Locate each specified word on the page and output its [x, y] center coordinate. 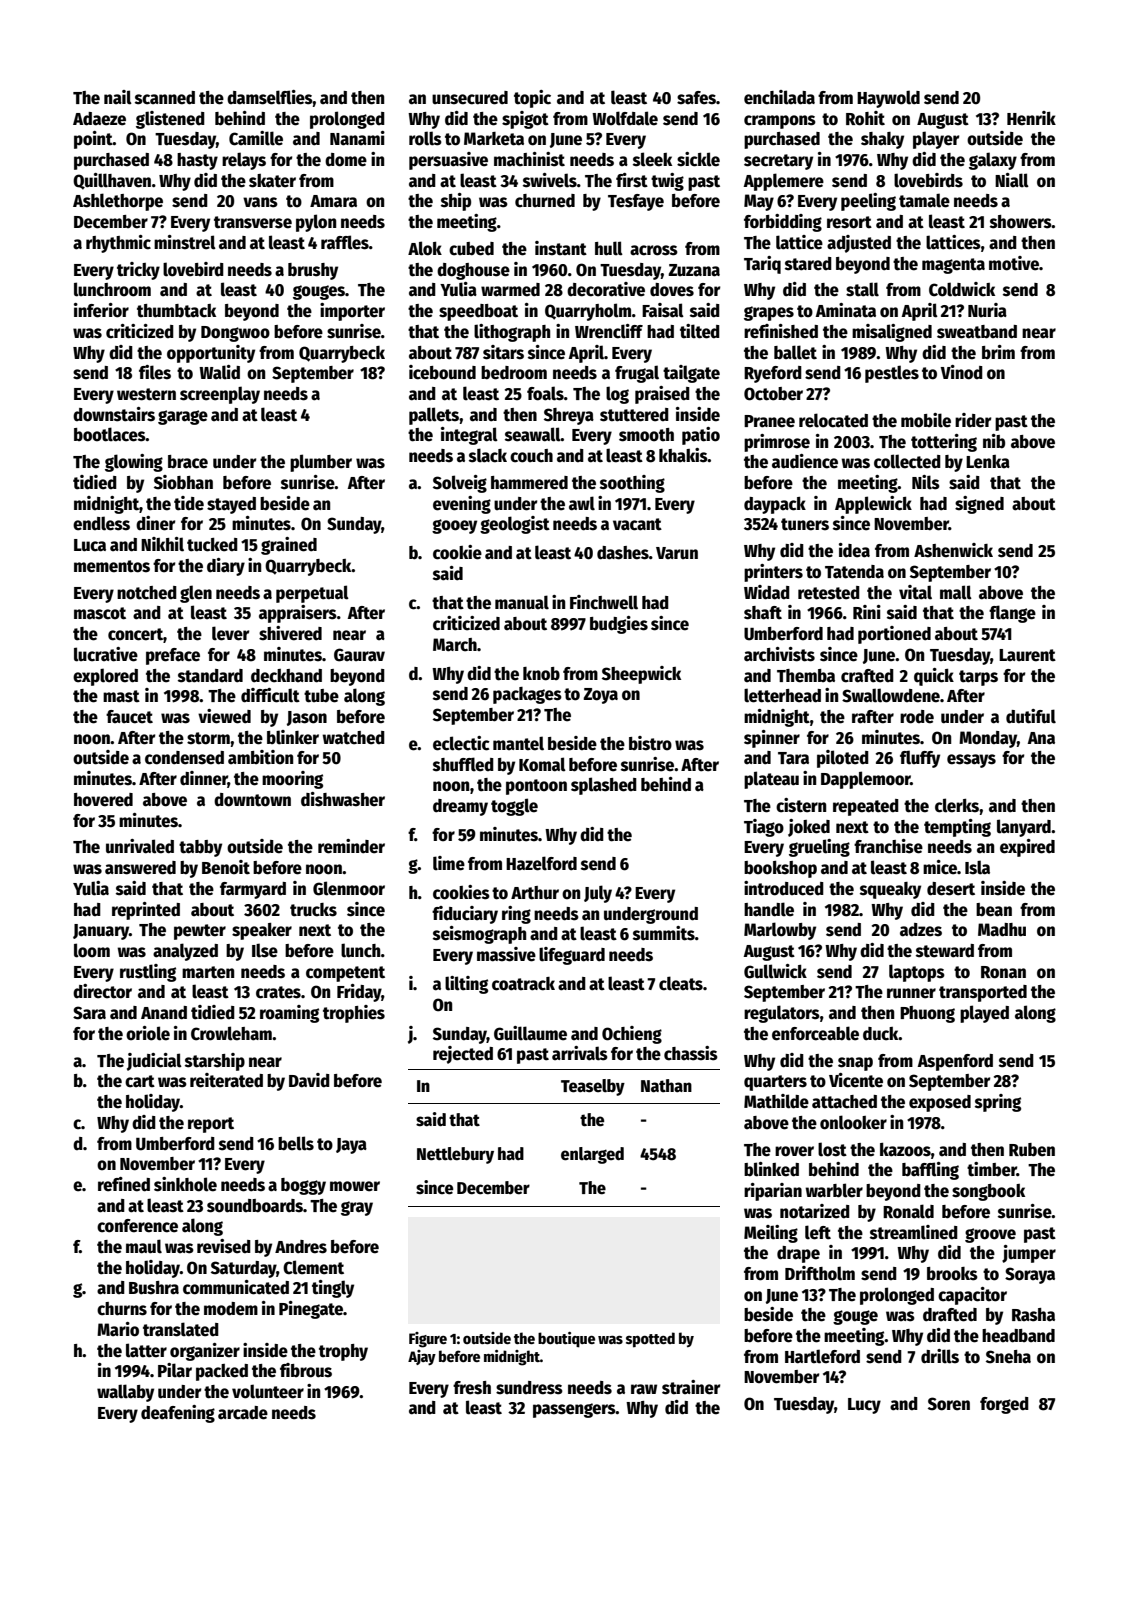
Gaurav [359, 655]
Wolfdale [625, 118]
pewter [200, 932]
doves [672, 290]
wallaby [125, 1393]
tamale [924, 200]
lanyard [1024, 828]
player [936, 140]
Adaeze [99, 119]
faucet [129, 717]
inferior [101, 310]
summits [664, 933]
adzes [921, 930]
